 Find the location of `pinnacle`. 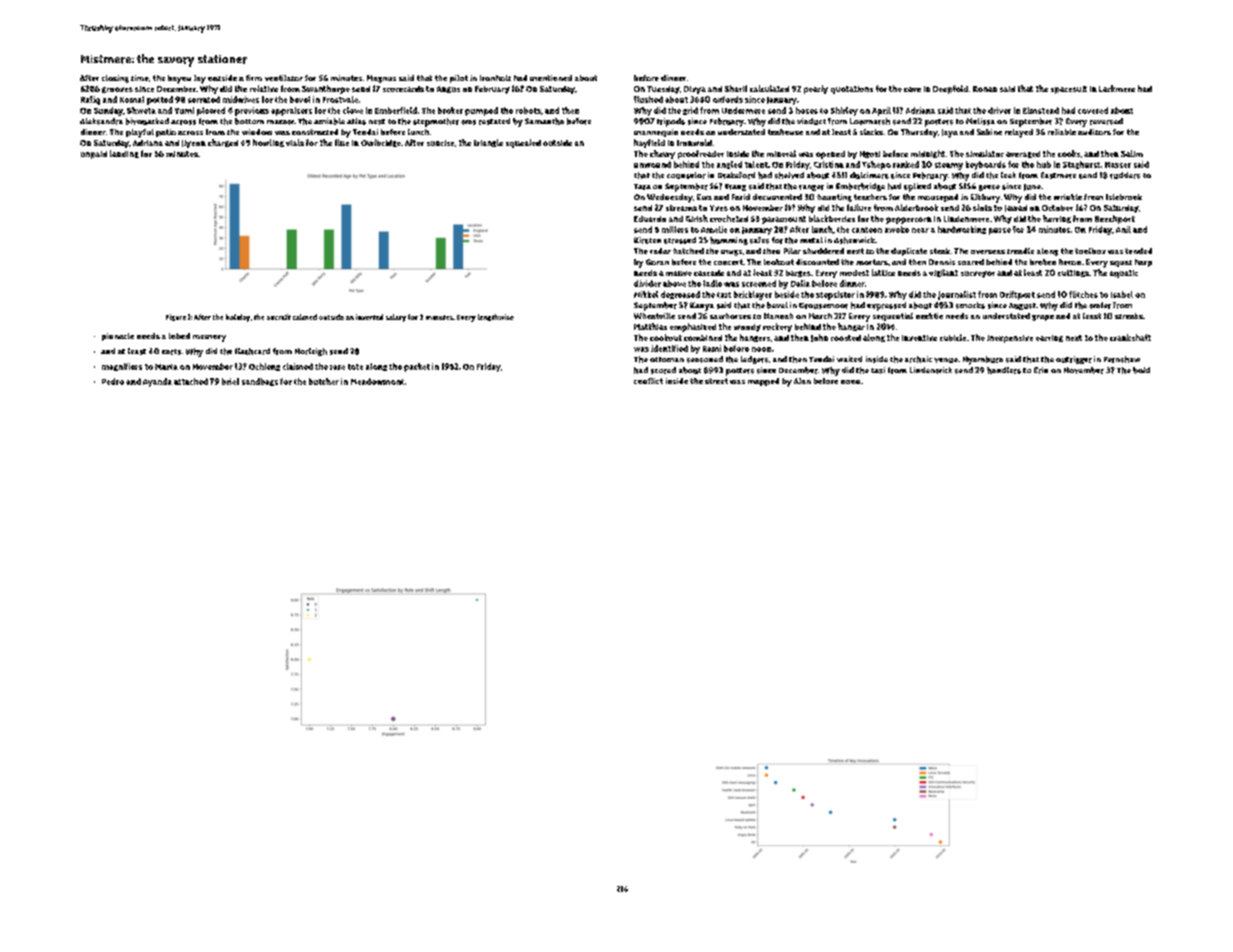

pinnacle is located at coordinates (118, 337).
